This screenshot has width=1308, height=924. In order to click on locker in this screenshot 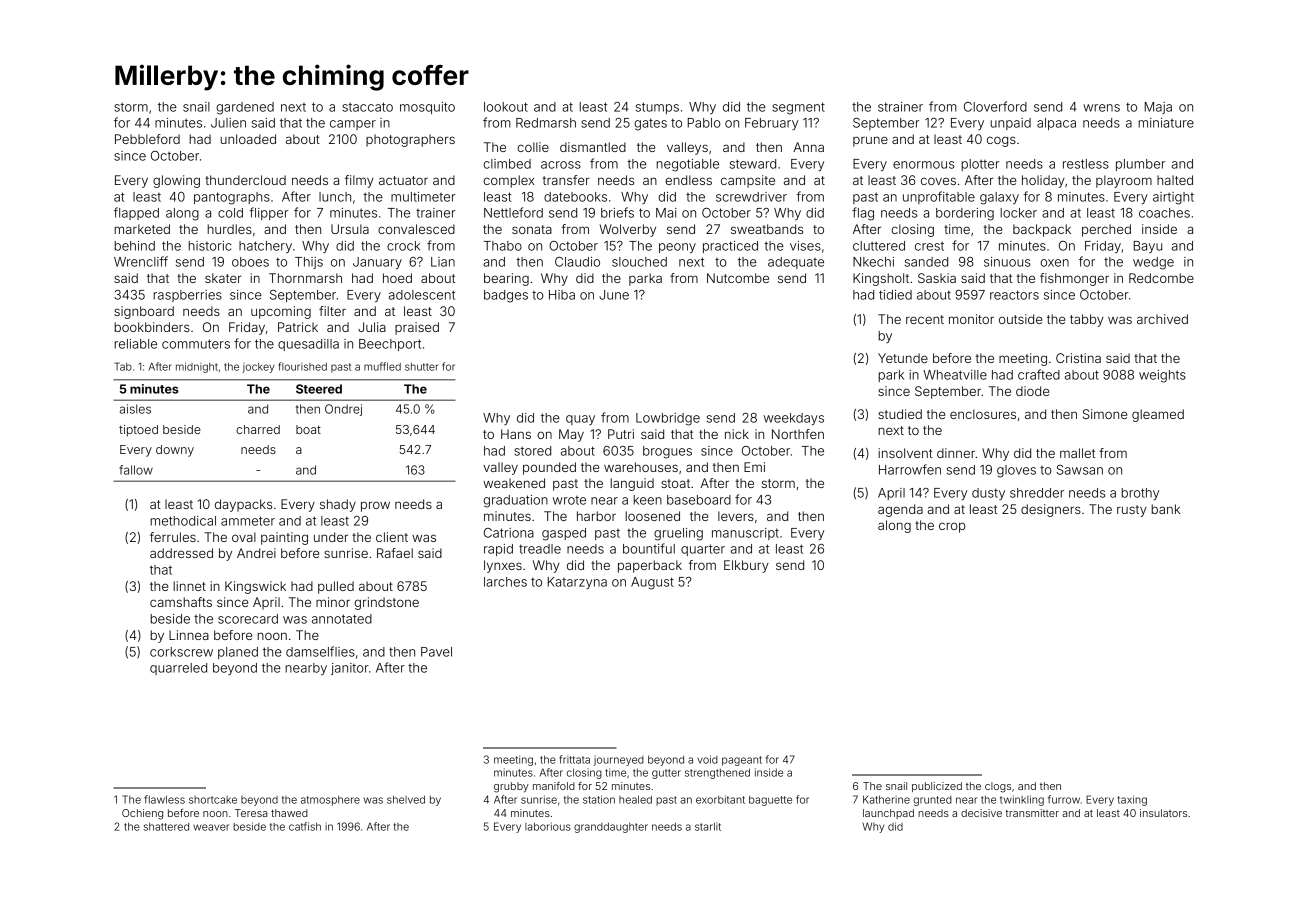, I will do `click(1018, 213)`.
